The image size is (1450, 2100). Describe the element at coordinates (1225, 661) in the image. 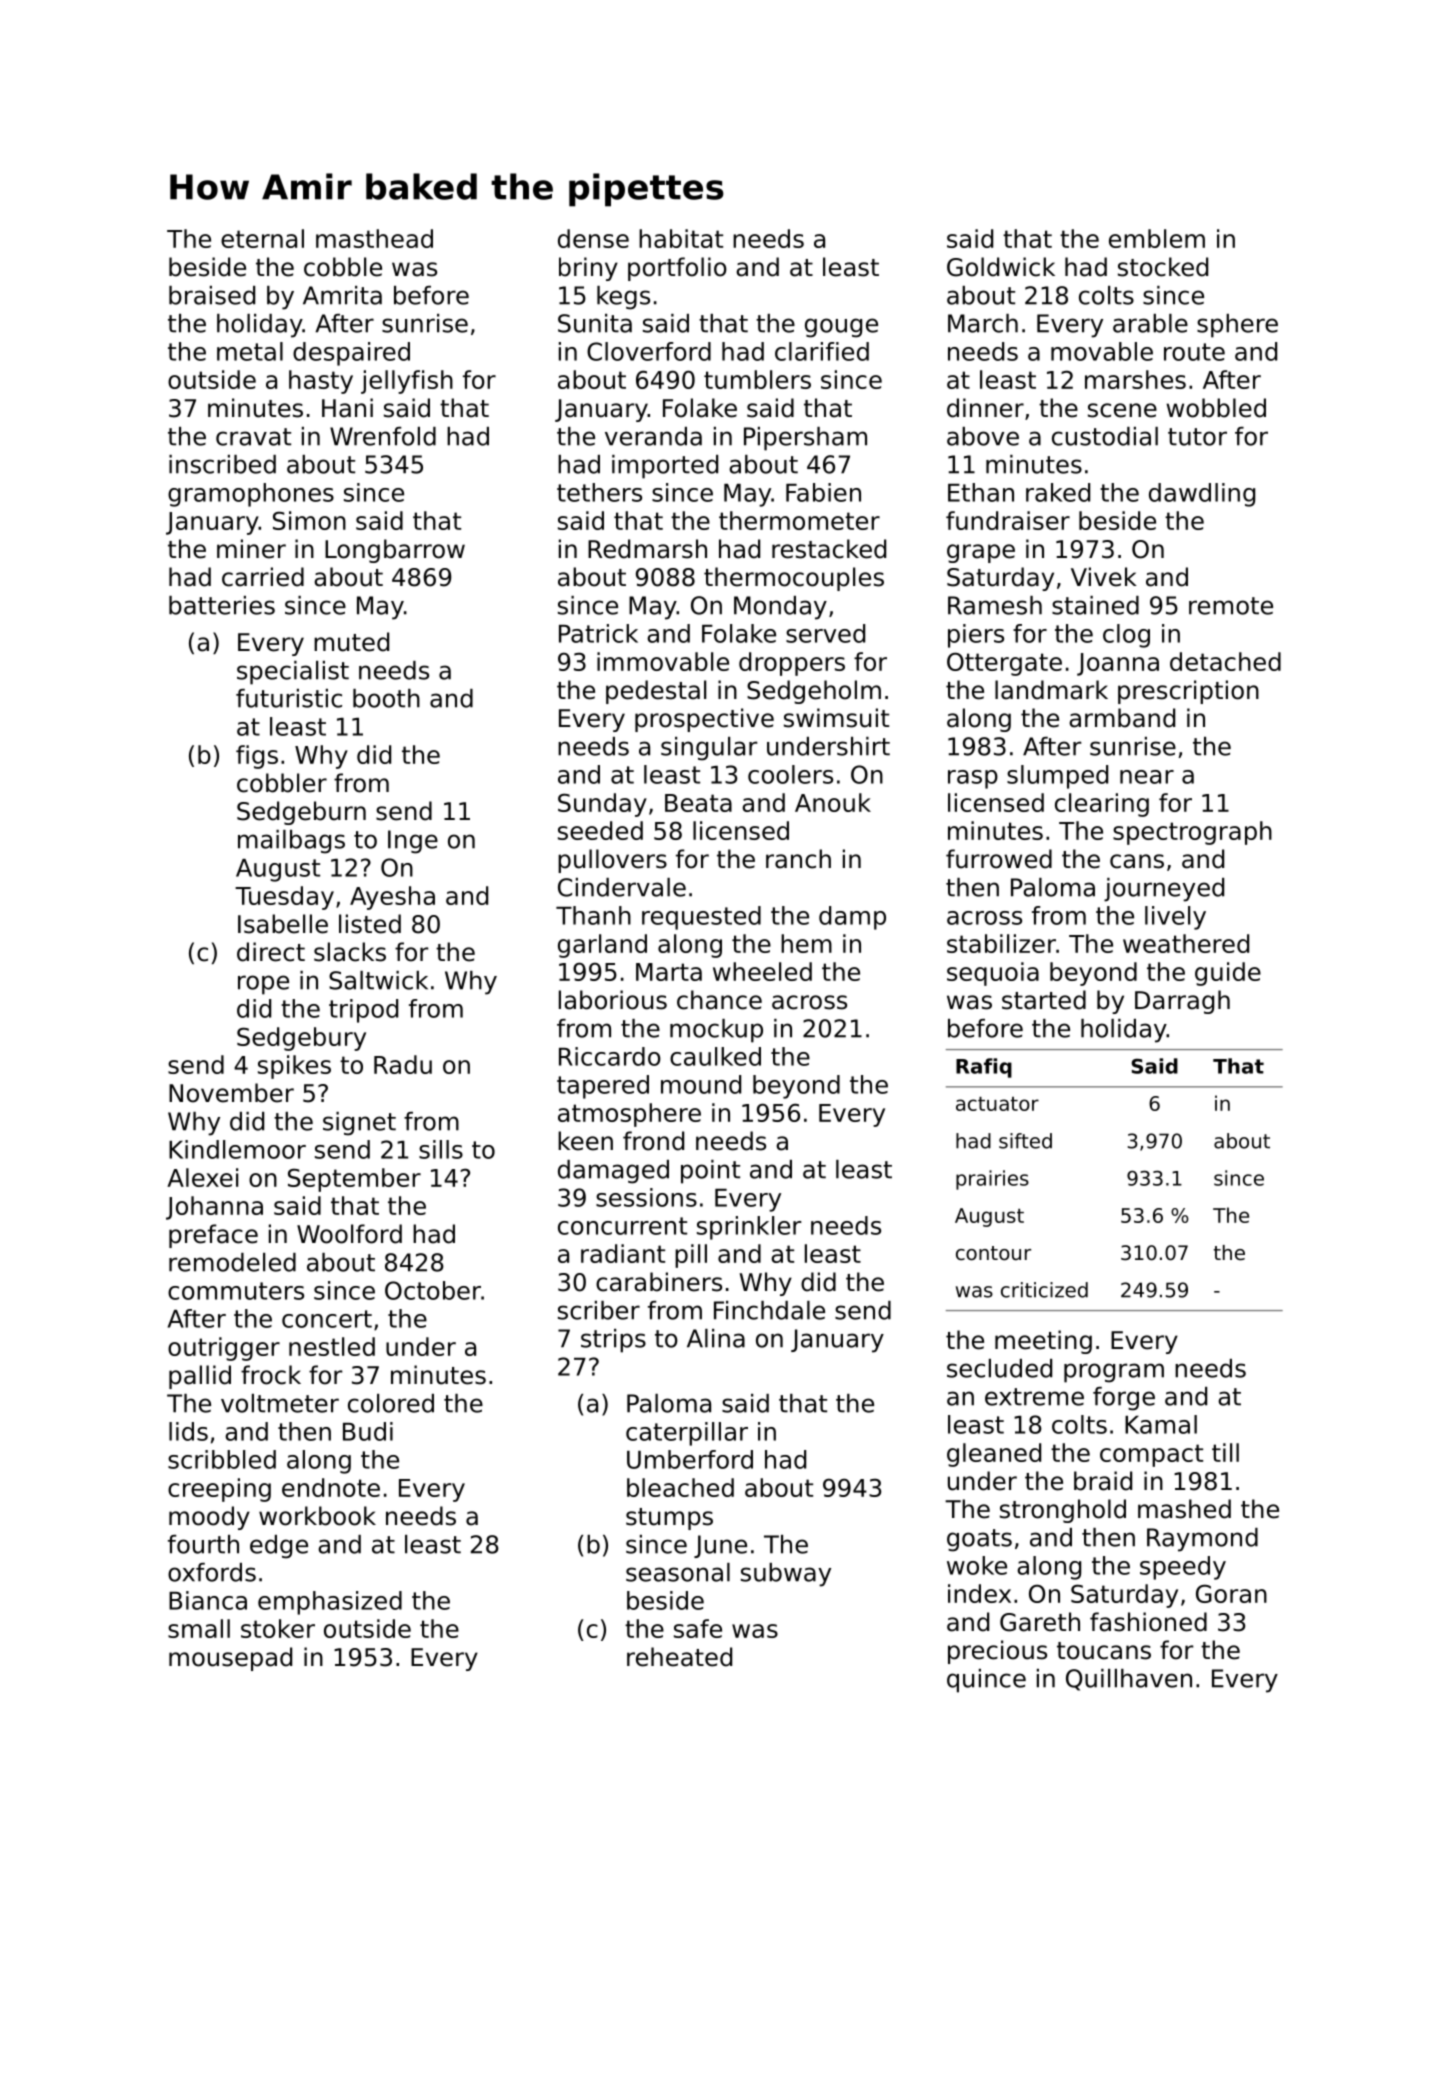

I see `detached` at that location.
